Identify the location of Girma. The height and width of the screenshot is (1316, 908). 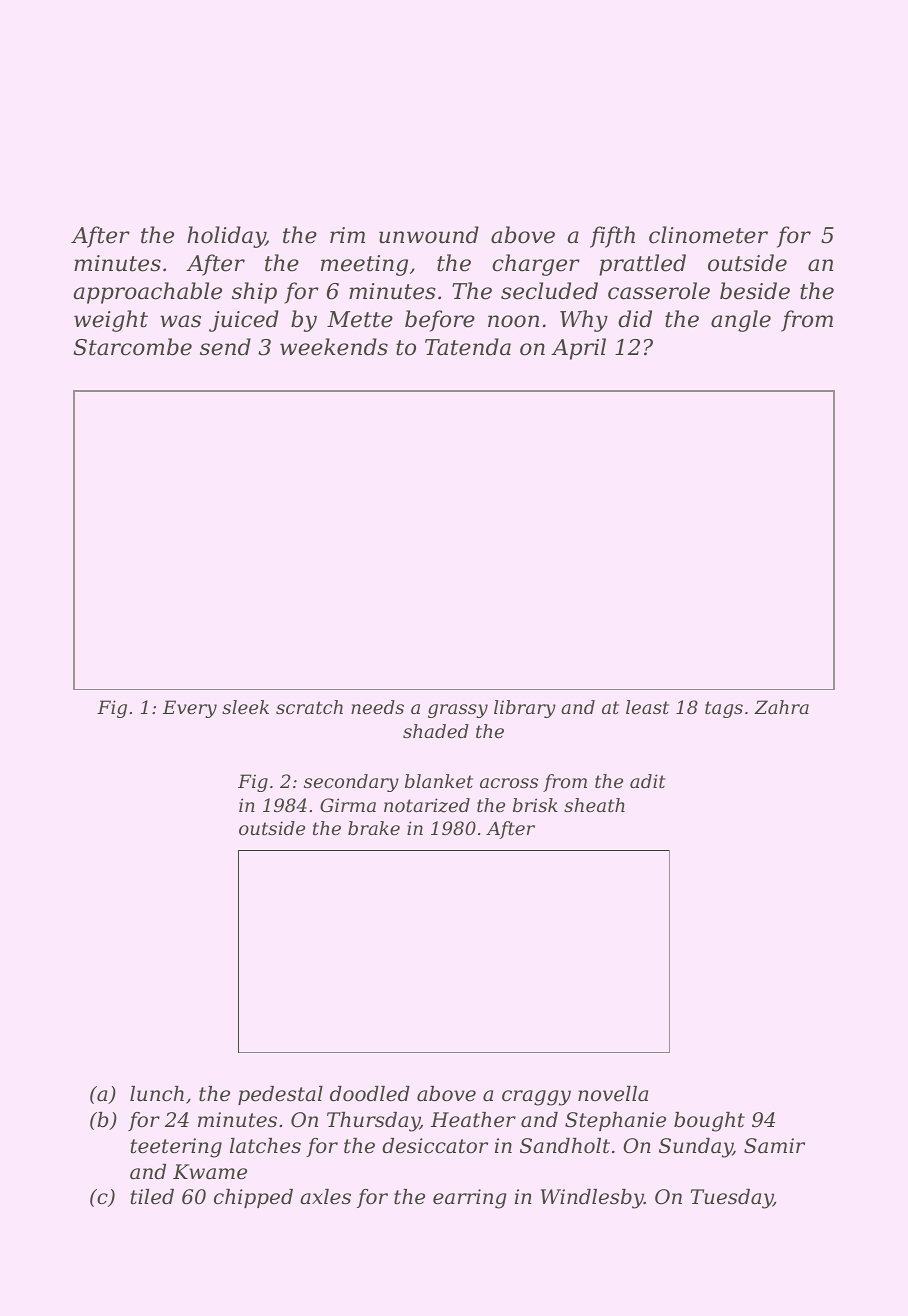
(348, 805).
